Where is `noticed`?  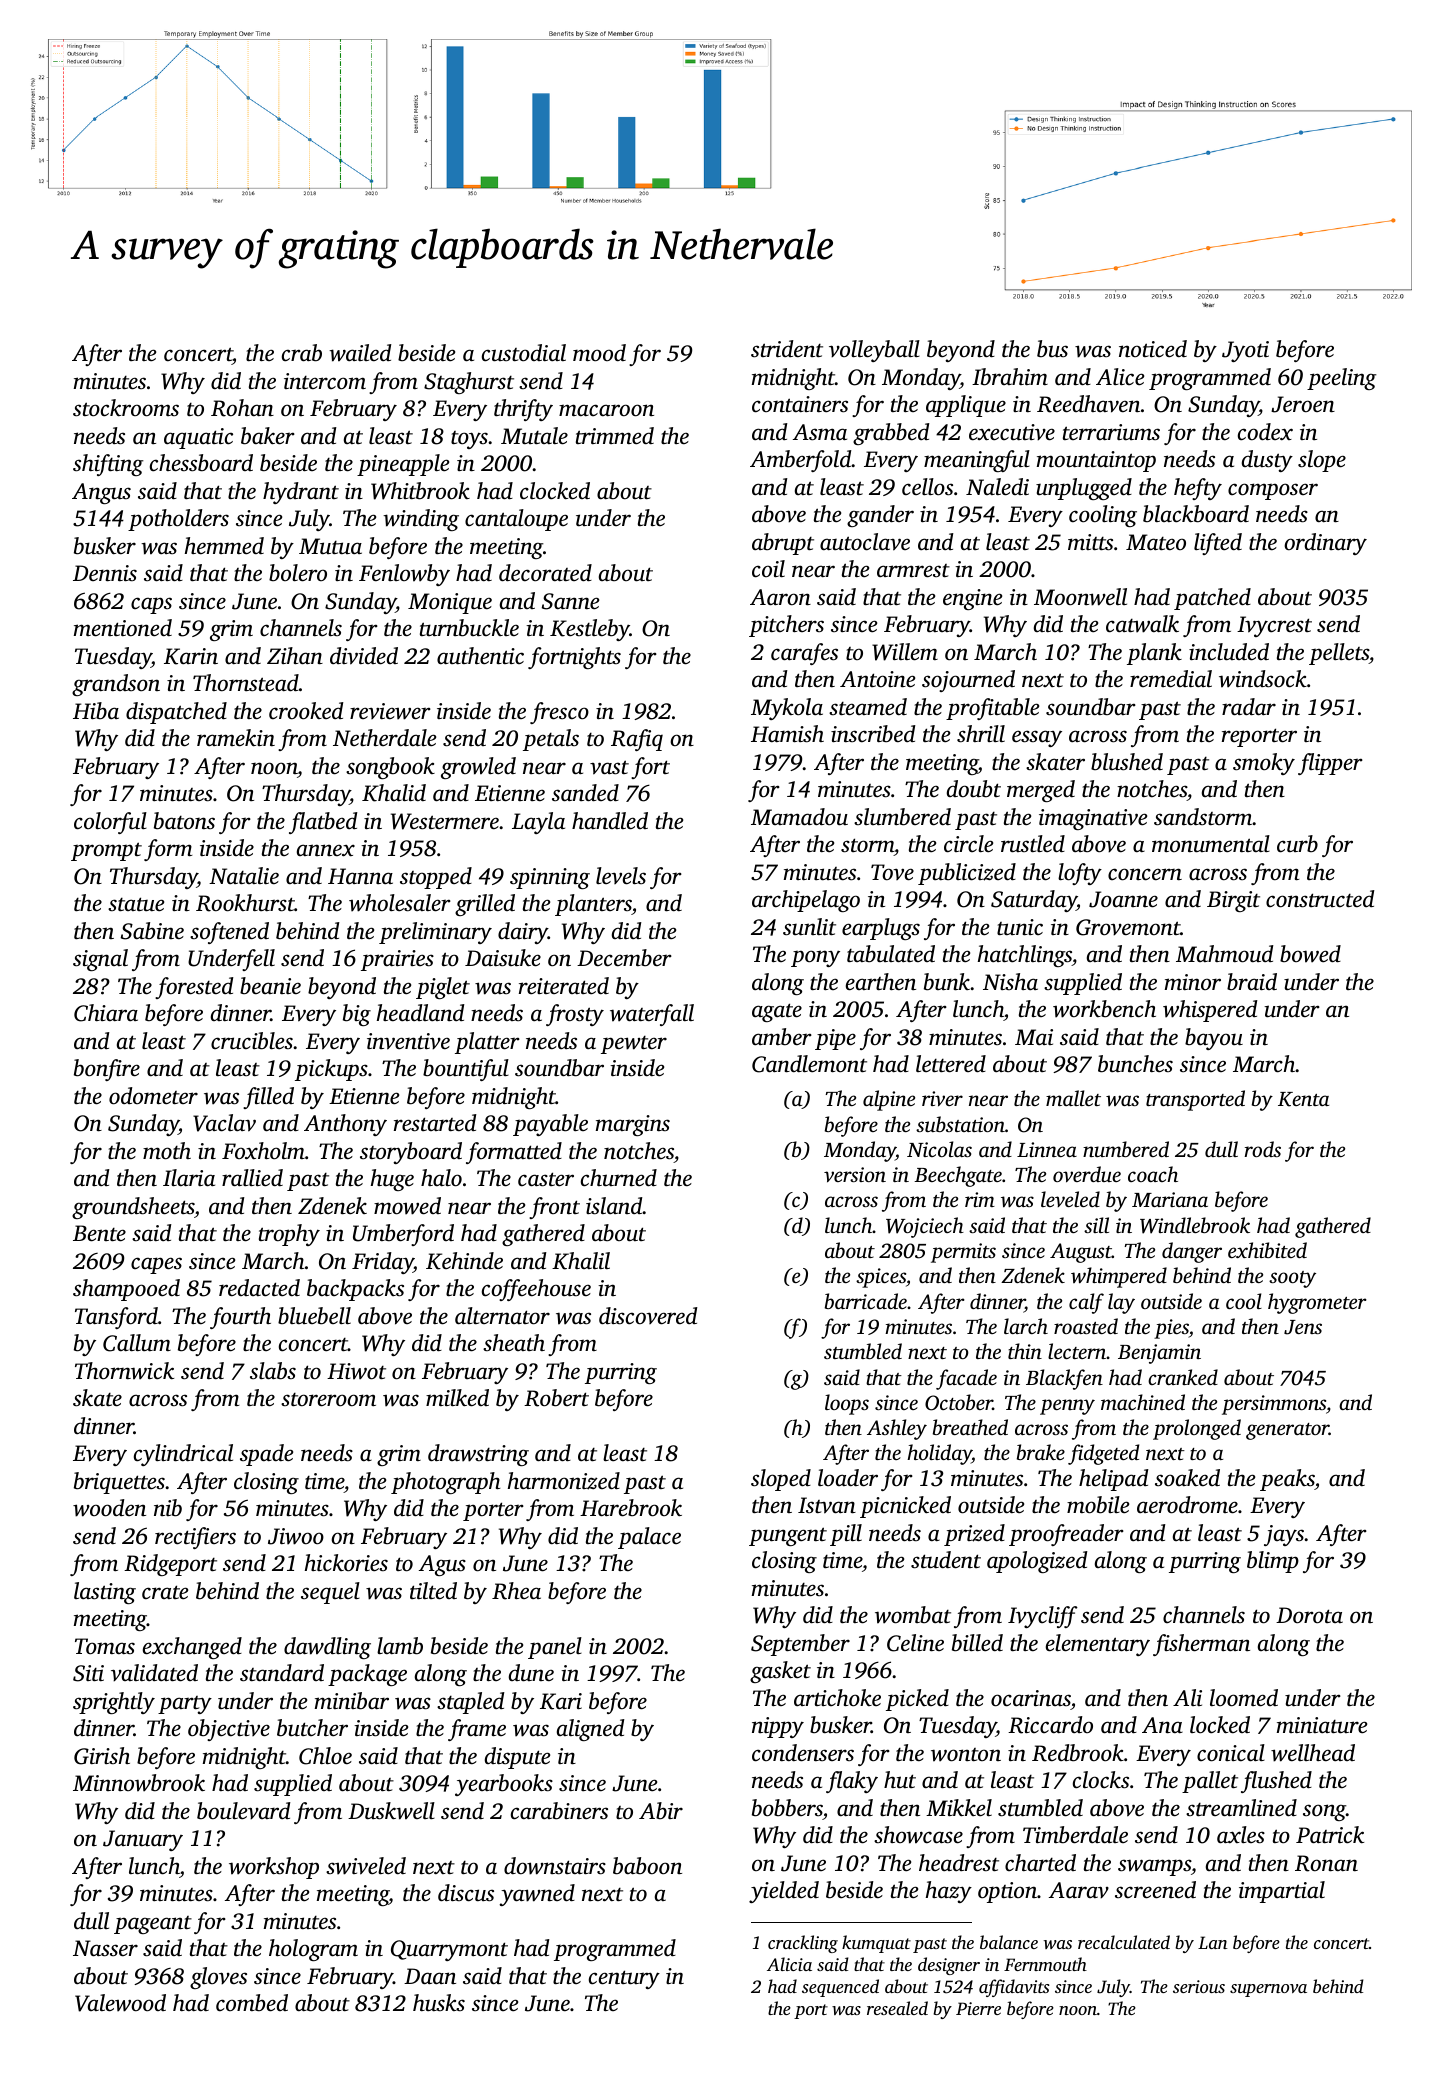 noticed is located at coordinates (1153, 348).
